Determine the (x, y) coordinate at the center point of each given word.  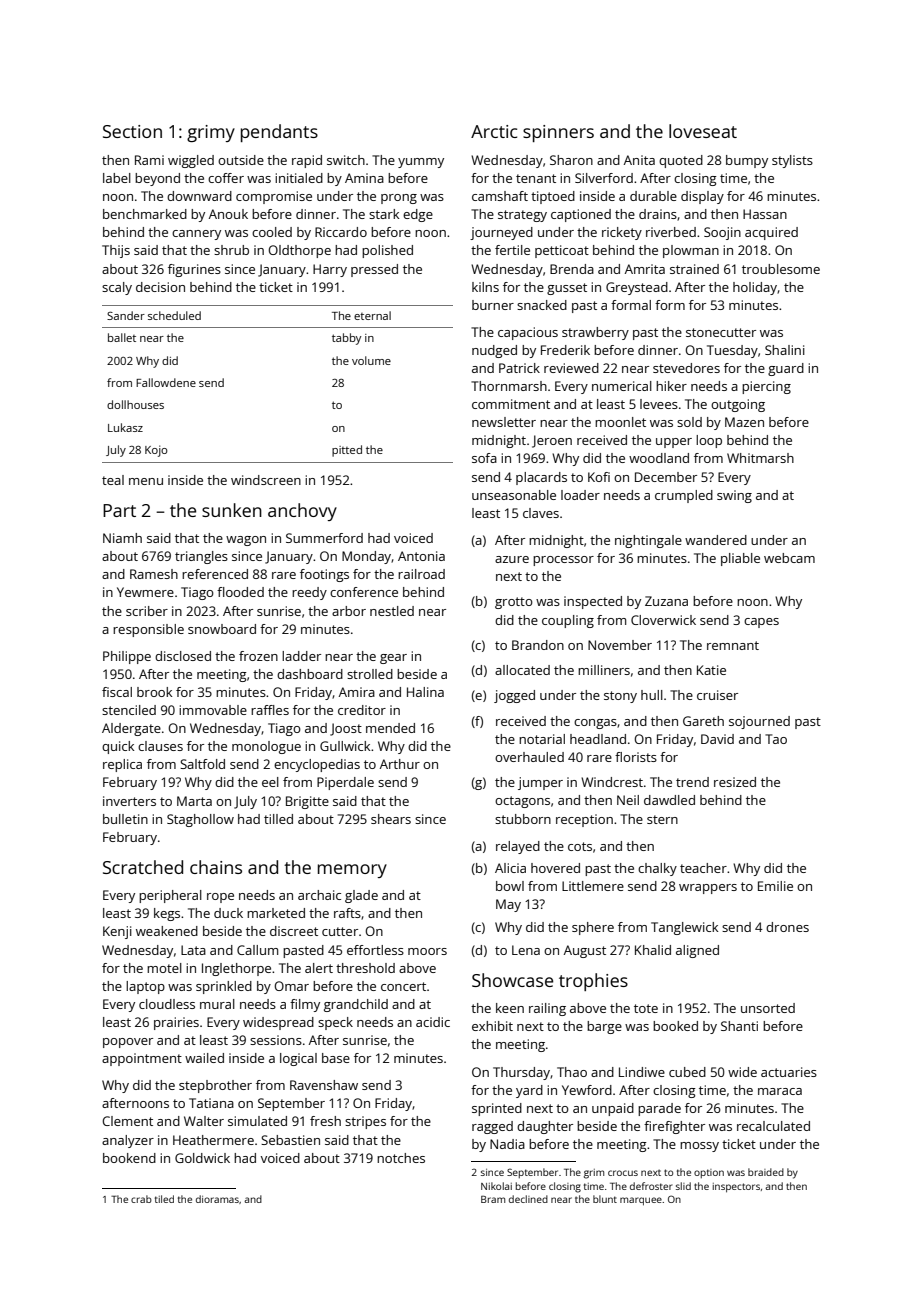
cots (580, 846)
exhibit (492, 1026)
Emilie (775, 886)
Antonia (421, 556)
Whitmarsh (760, 458)
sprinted (497, 1109)
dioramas (217, 1199)
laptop (145, 987)
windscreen (266, 480)
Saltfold (202, 764)
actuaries (789, 1072)
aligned (697, 951)
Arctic (494, 131)
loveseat (703, 131)
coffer (226, 178)
